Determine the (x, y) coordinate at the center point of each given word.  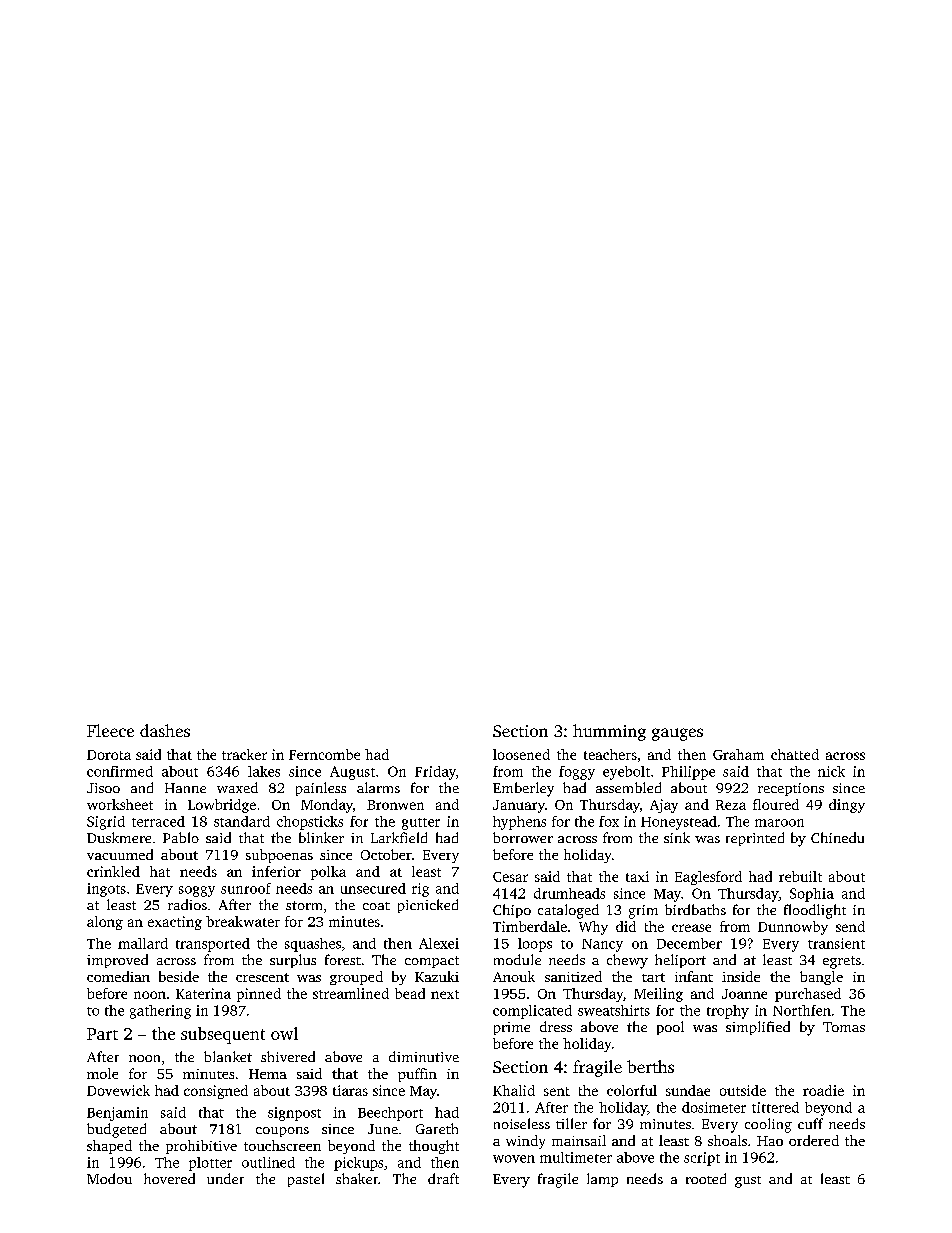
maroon (779, 823)
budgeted (116, 1130)
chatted (795, 754)
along (105, 923)
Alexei (439, 943)
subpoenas (279, 856)
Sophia (812, 895)
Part (102, 1034)
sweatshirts (614, 1010)
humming (609, 732)
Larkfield (399, 837)
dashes (165, 730)
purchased (808, 995)
